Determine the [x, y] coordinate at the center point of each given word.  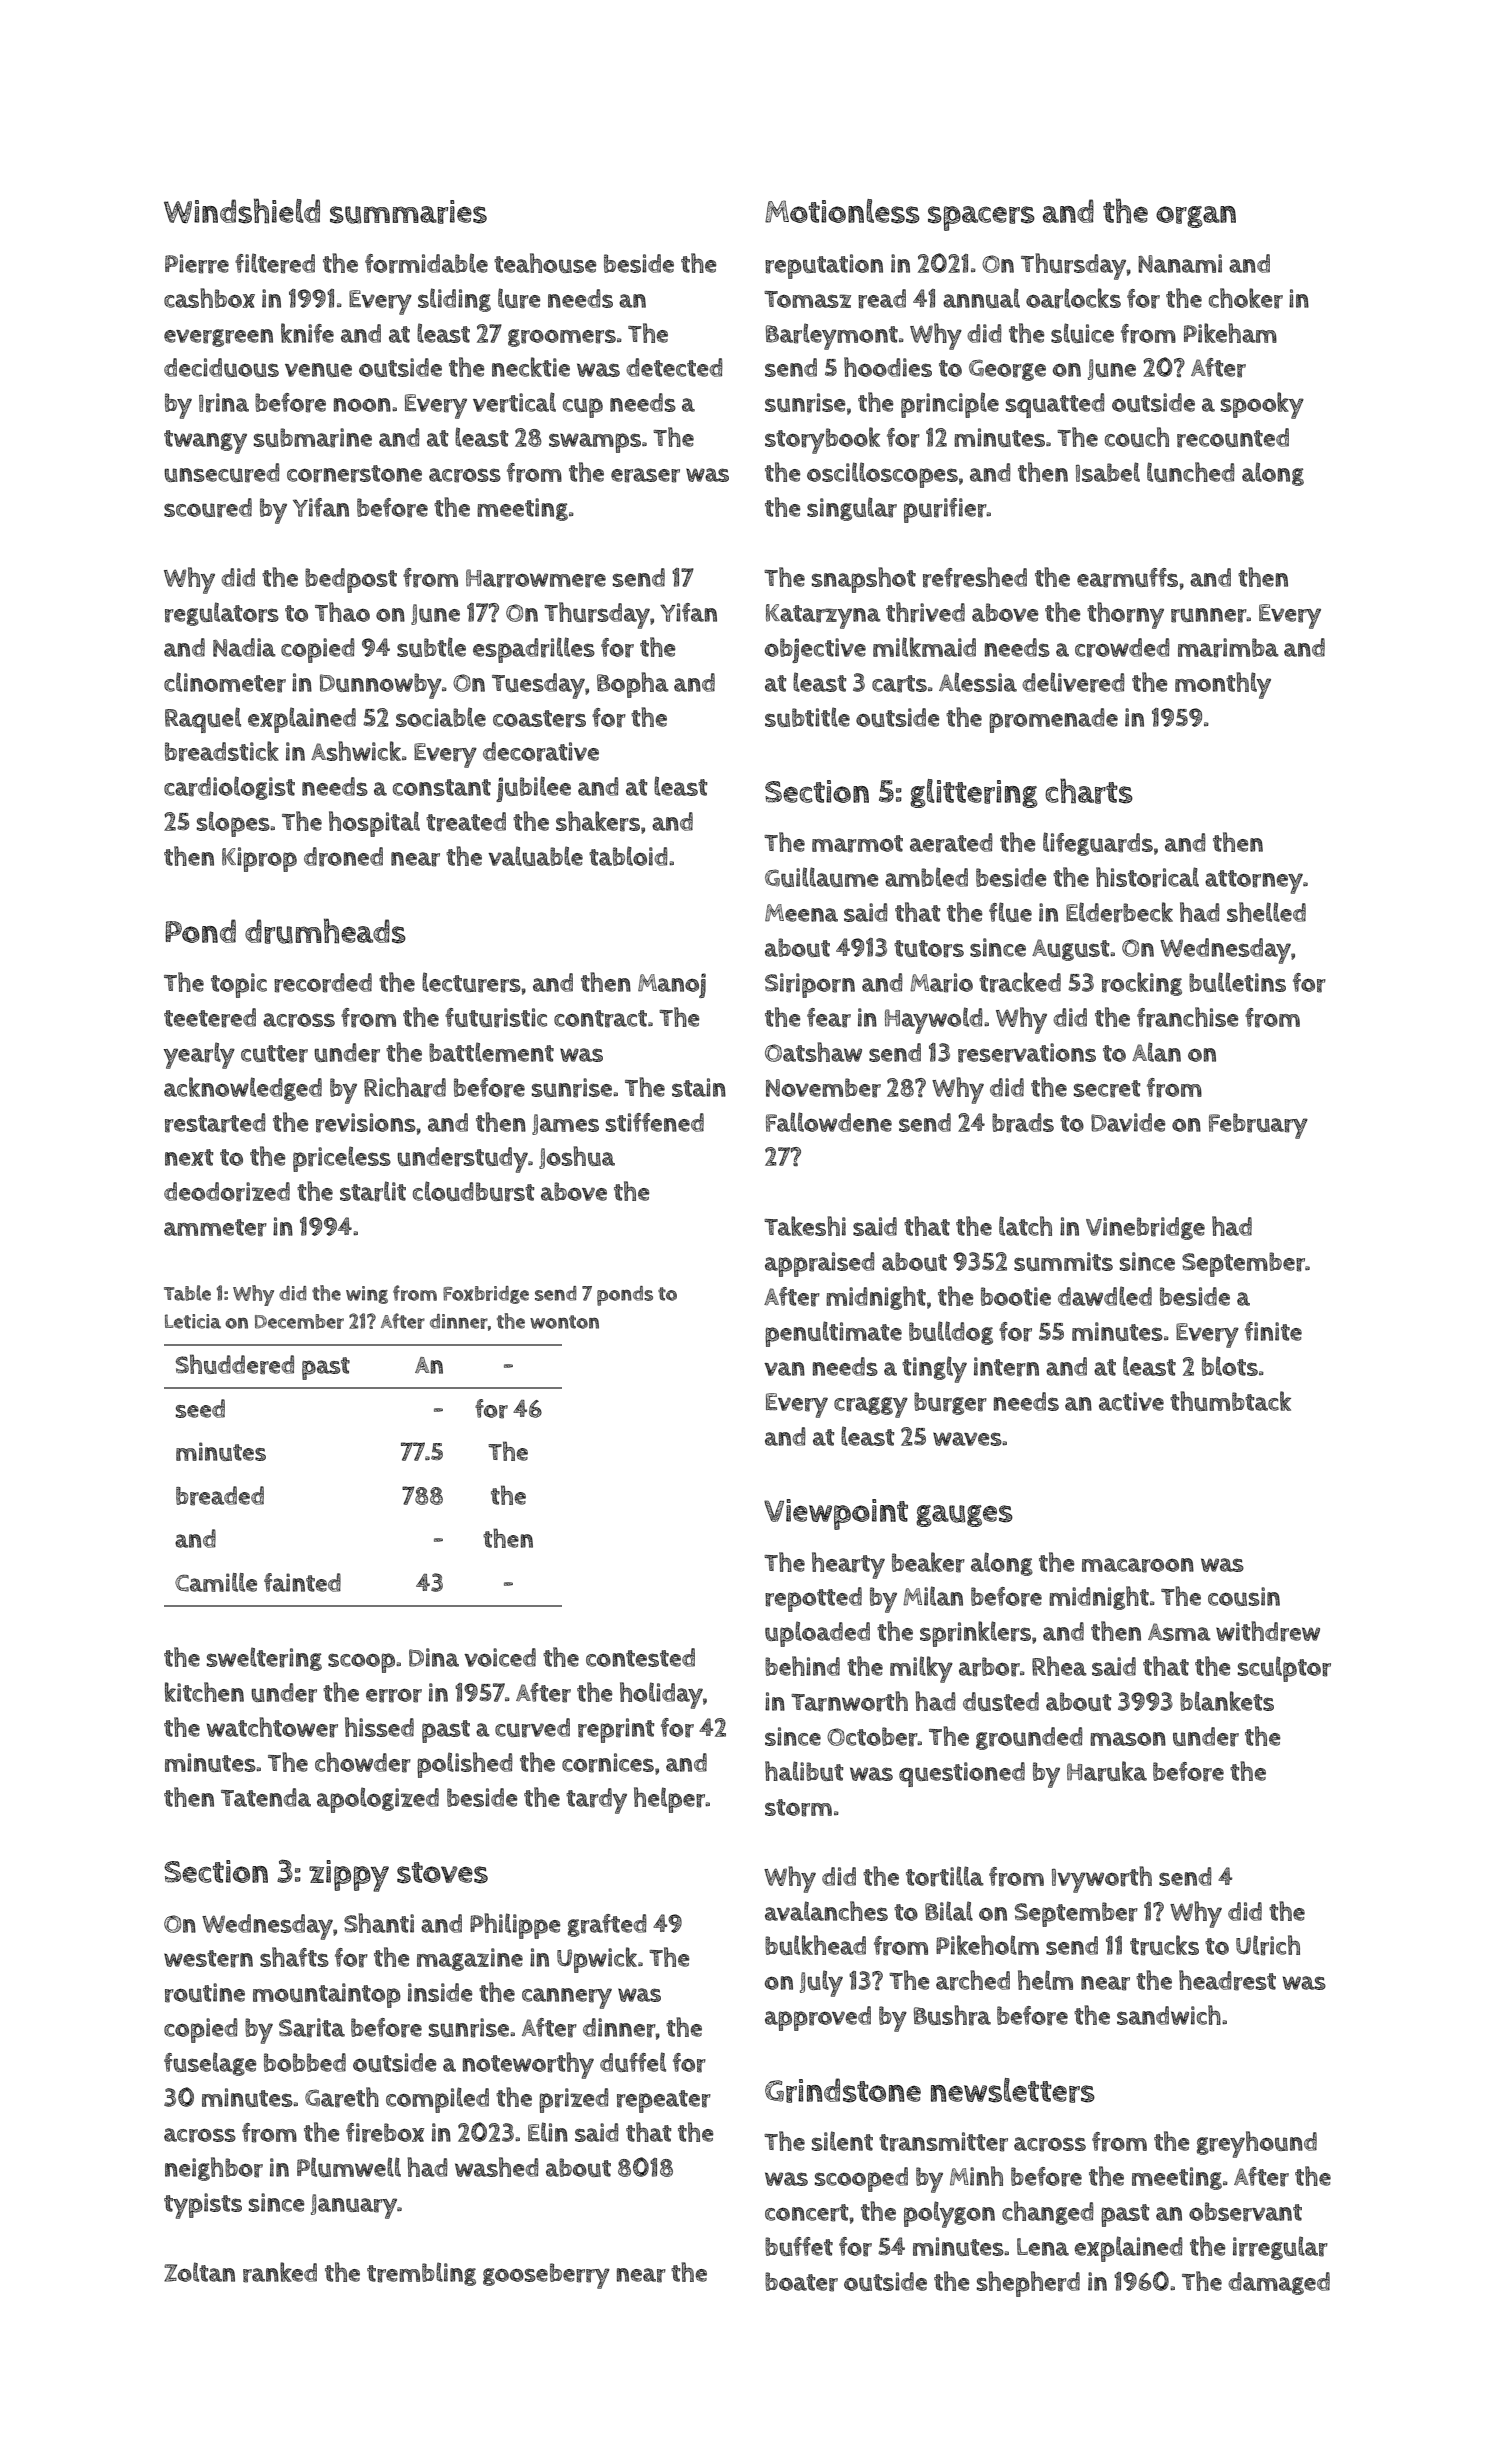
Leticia [193, 1321]
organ [1196, 217]
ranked [280, 2272]
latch [1025, 1226]
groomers [562, 338]
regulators [222, 614]
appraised [820, 1264]
